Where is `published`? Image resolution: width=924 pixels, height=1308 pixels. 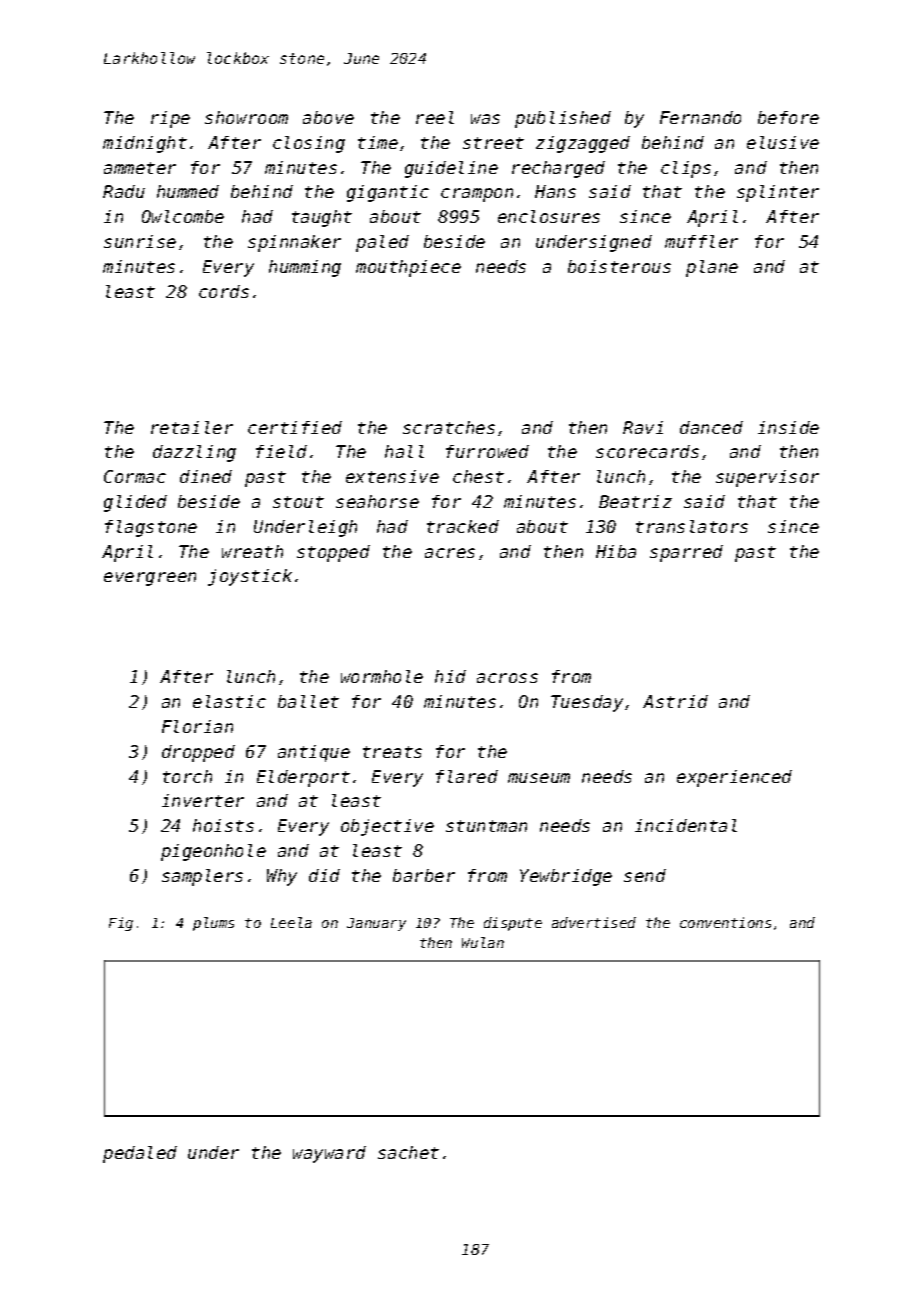 published is located at coordinates (563, 119).
